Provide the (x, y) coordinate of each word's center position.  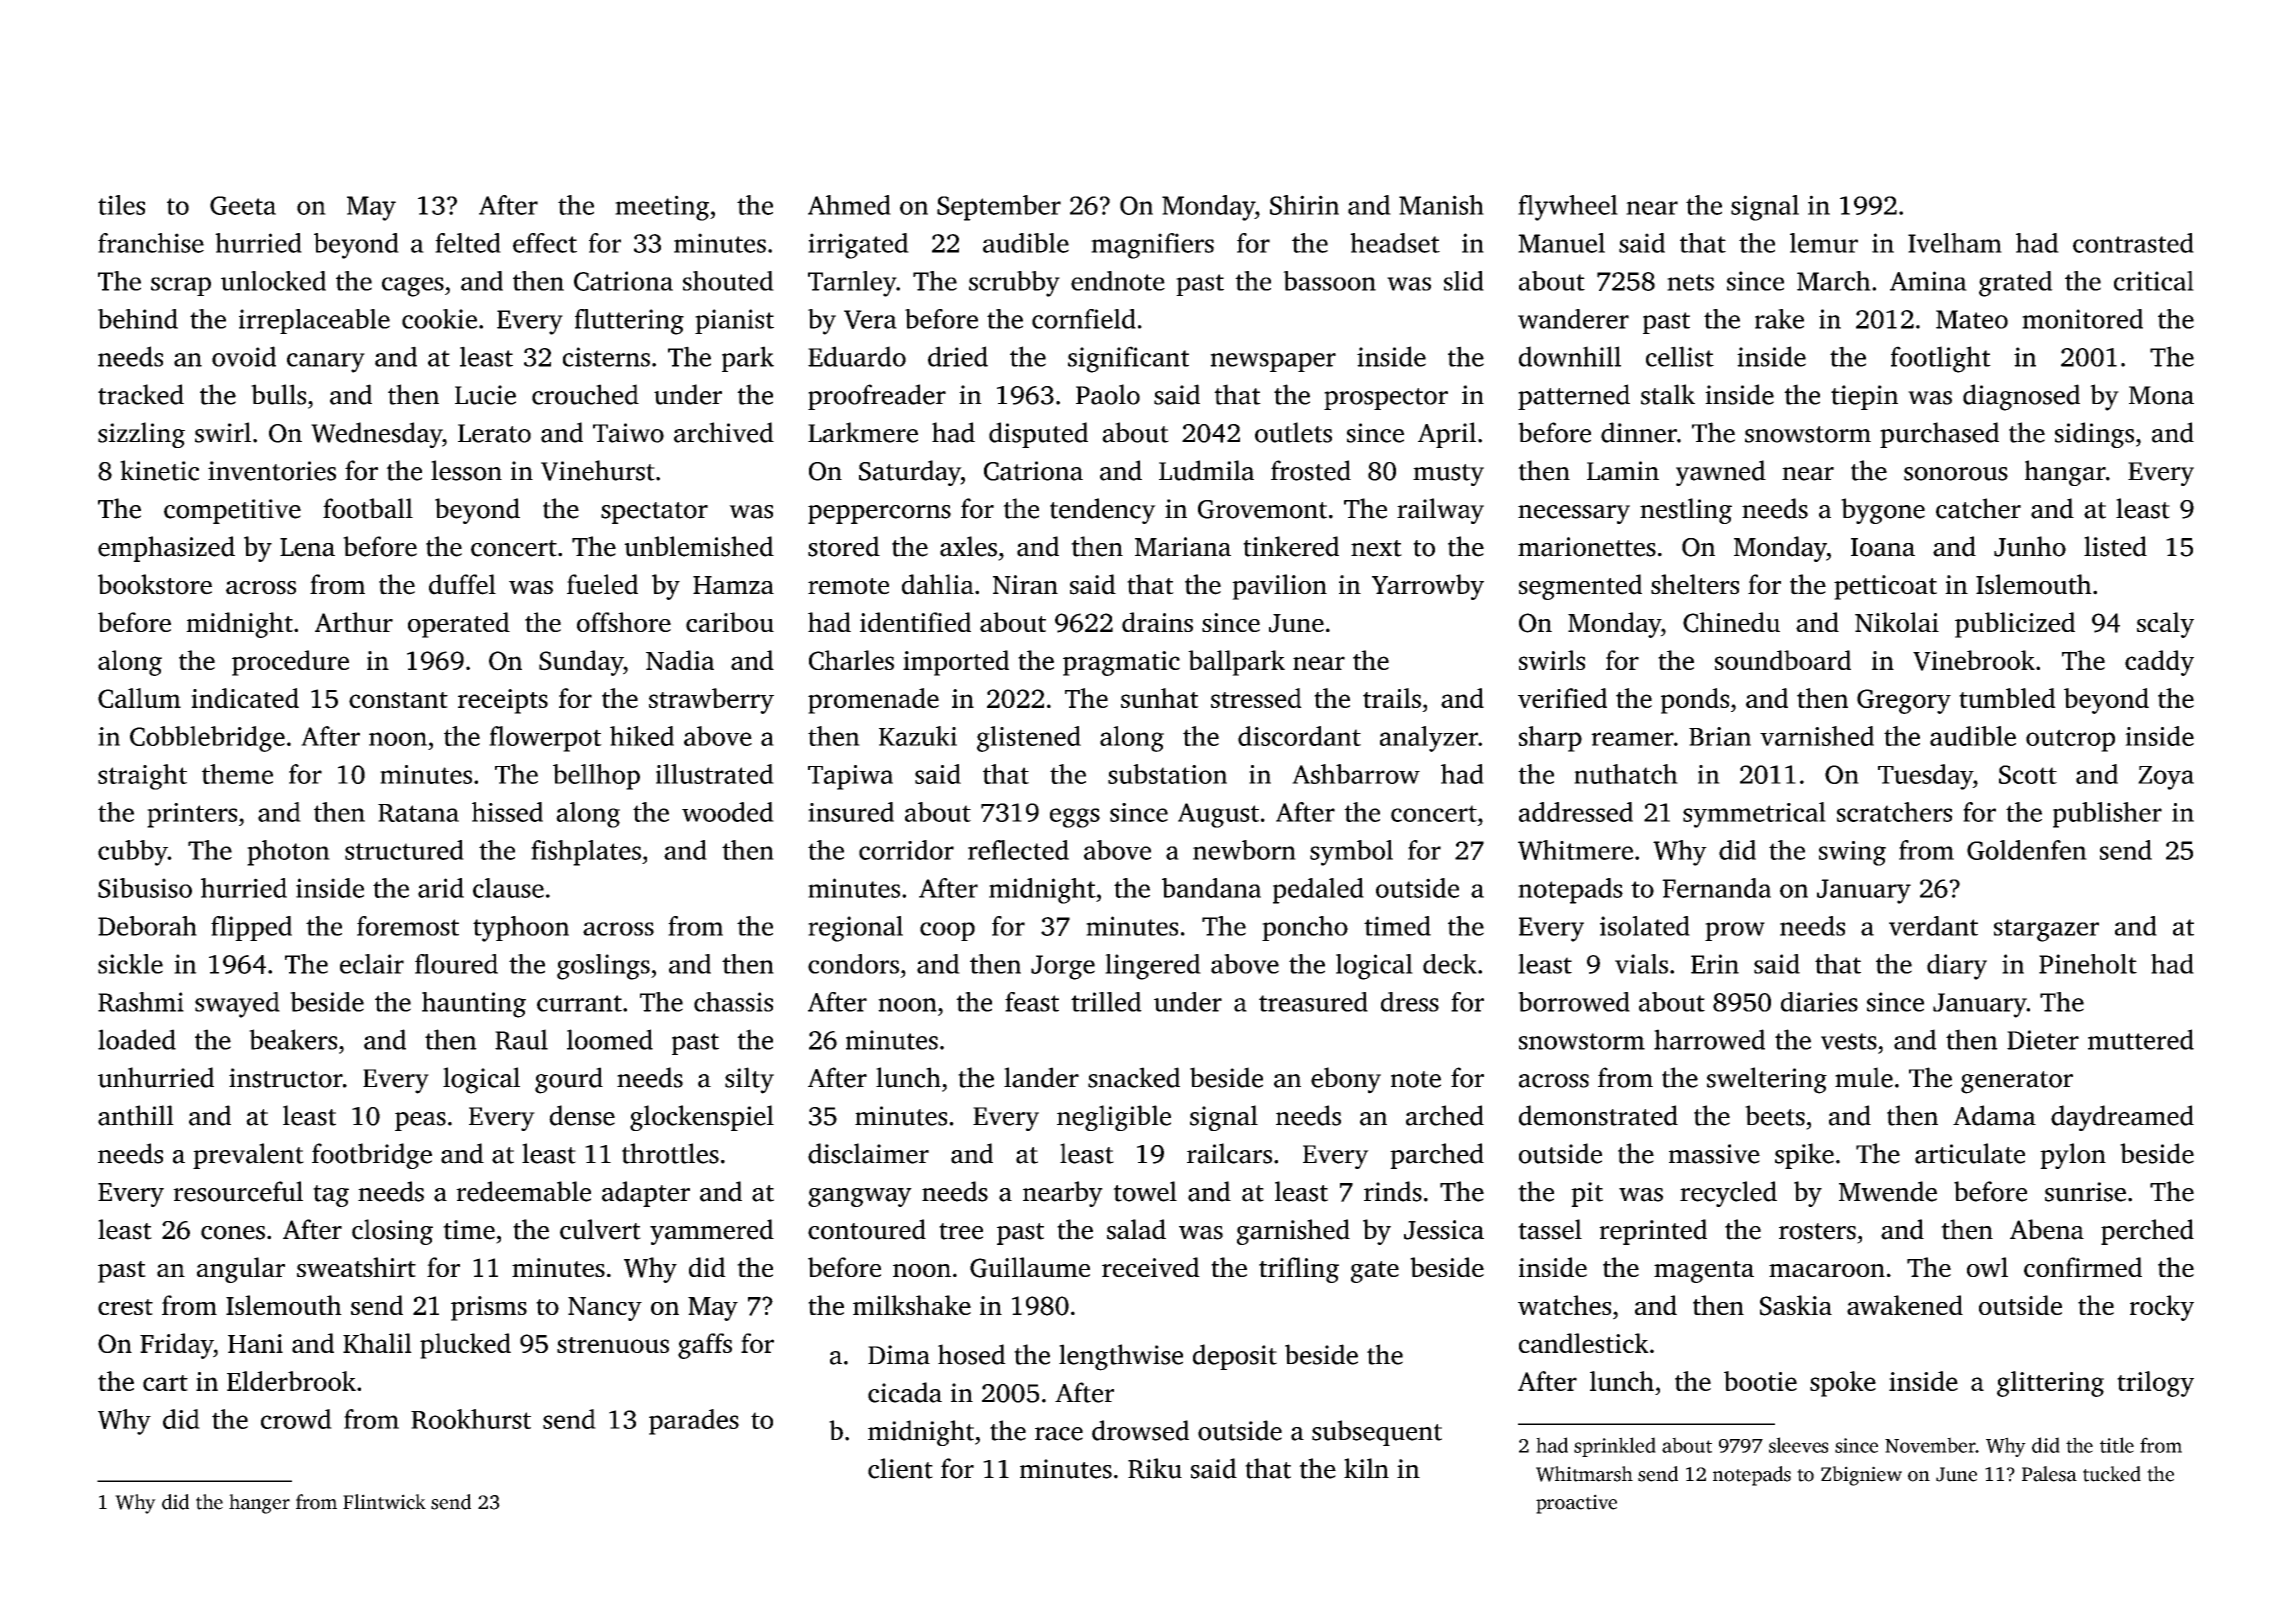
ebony (1346, 1080)
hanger (259, 1504)
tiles (121, 205)
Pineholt (2088, 964)
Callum (139, 698)
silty (749, 1080)
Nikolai (1897, 622)
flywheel (1568, 208)
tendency (1103, 511)
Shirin (1304, 205)
